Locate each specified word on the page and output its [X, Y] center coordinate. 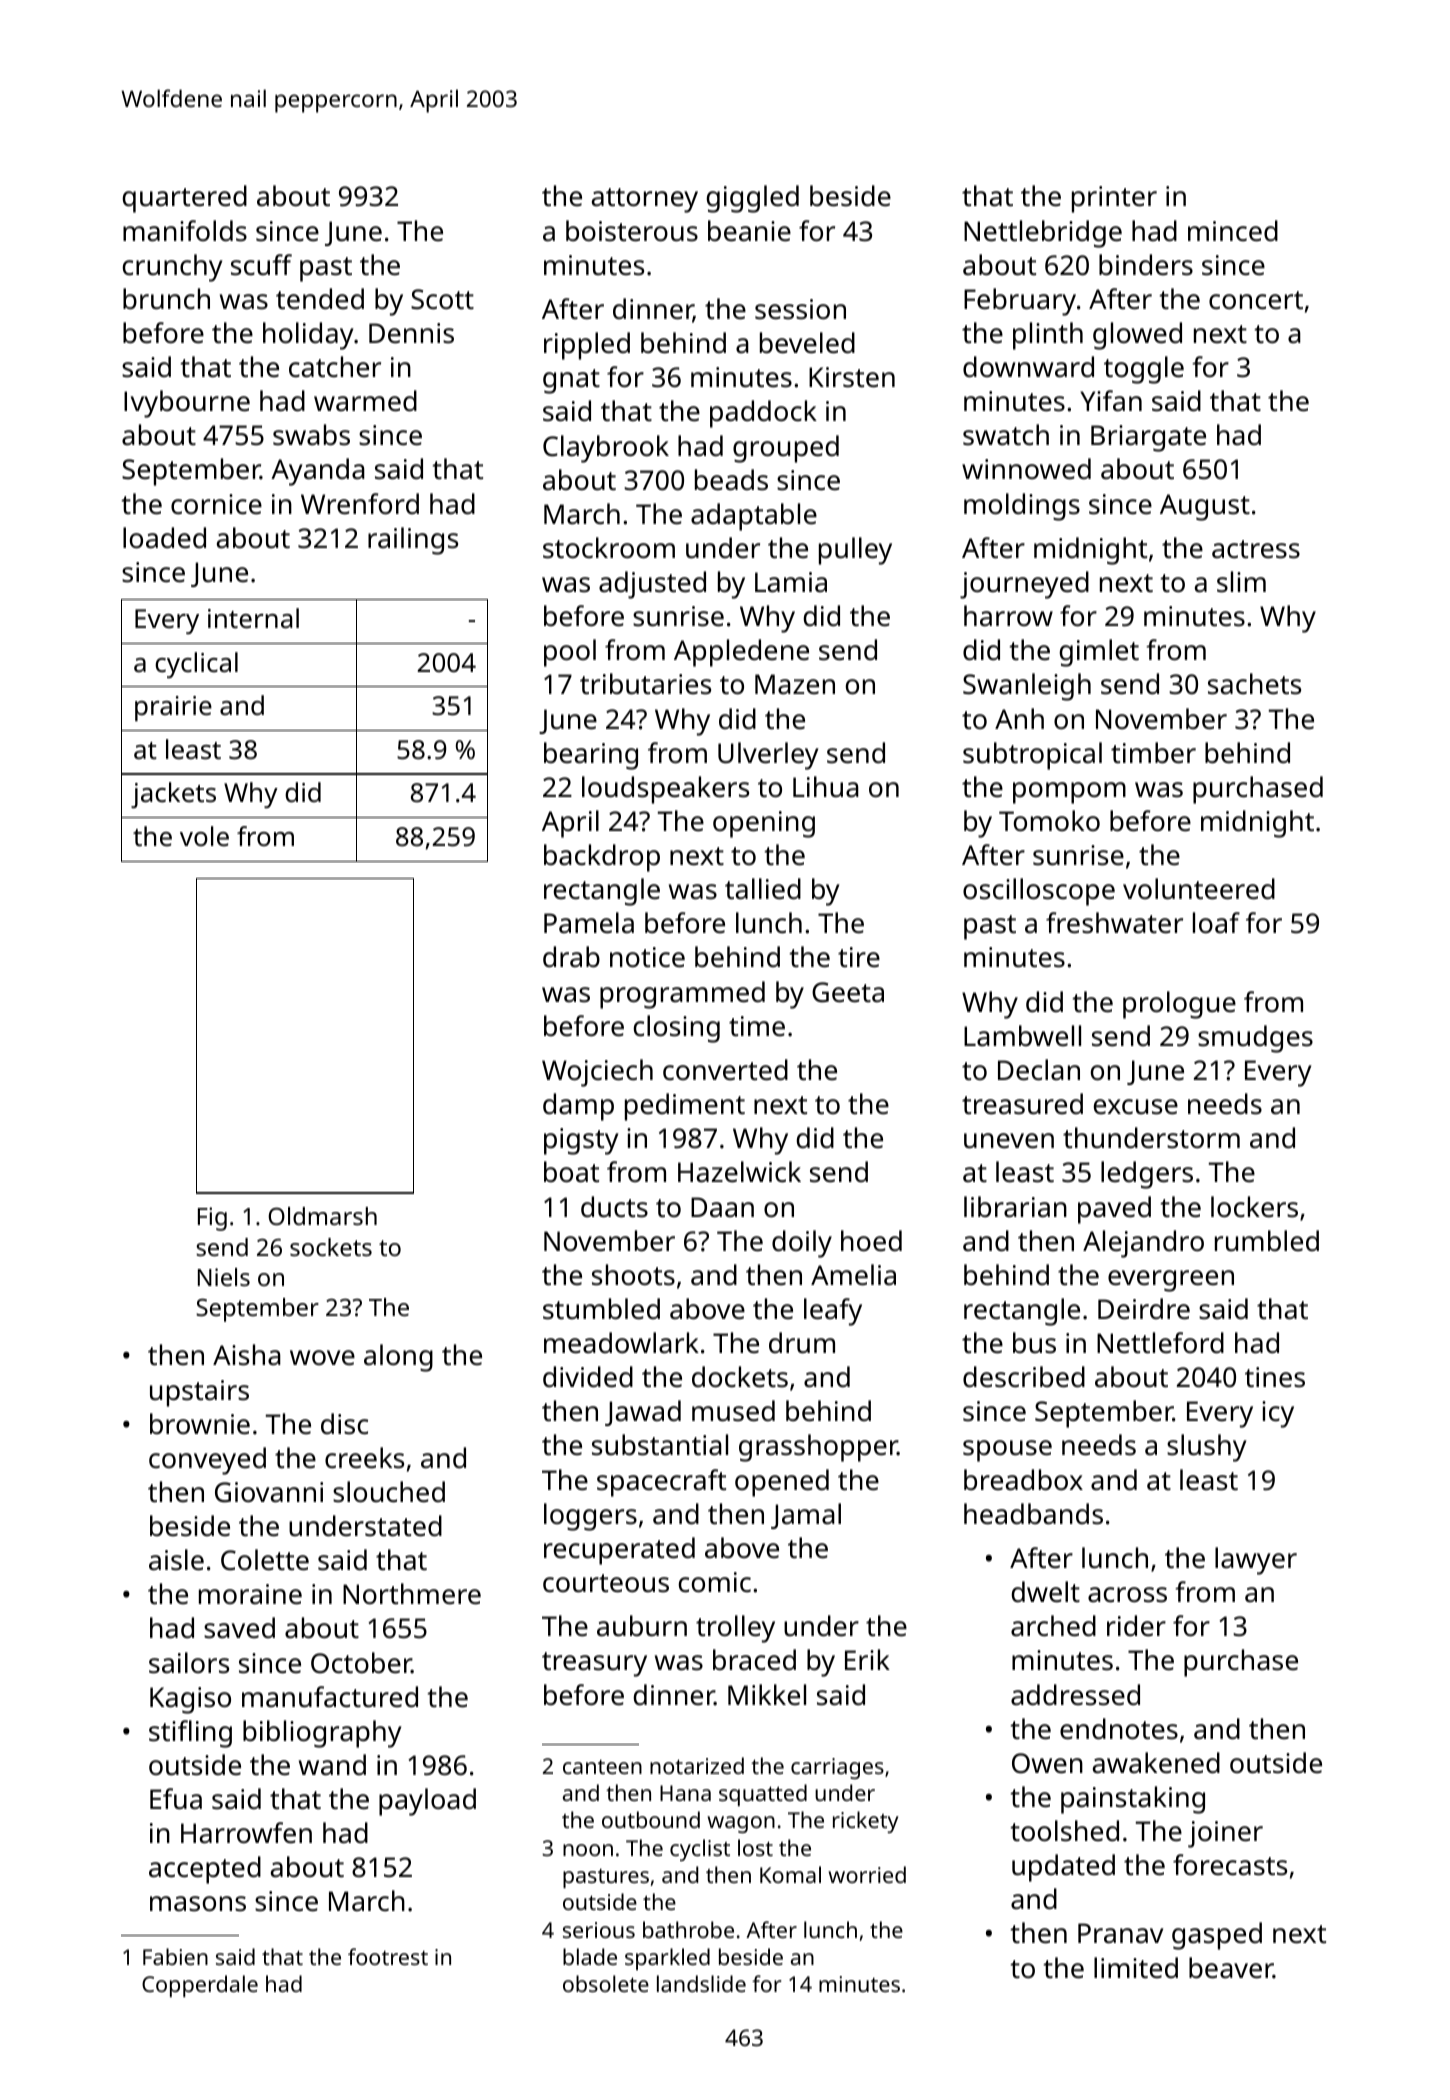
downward [1028, 366]
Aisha [247, 1355]
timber [1153, 753]
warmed [365, 401]
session [800, 309]
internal [253, 618]
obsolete [606, 1983]
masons [198, 1903]
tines [1275, 1377]
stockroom [609, 548]
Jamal [806, 1516]
